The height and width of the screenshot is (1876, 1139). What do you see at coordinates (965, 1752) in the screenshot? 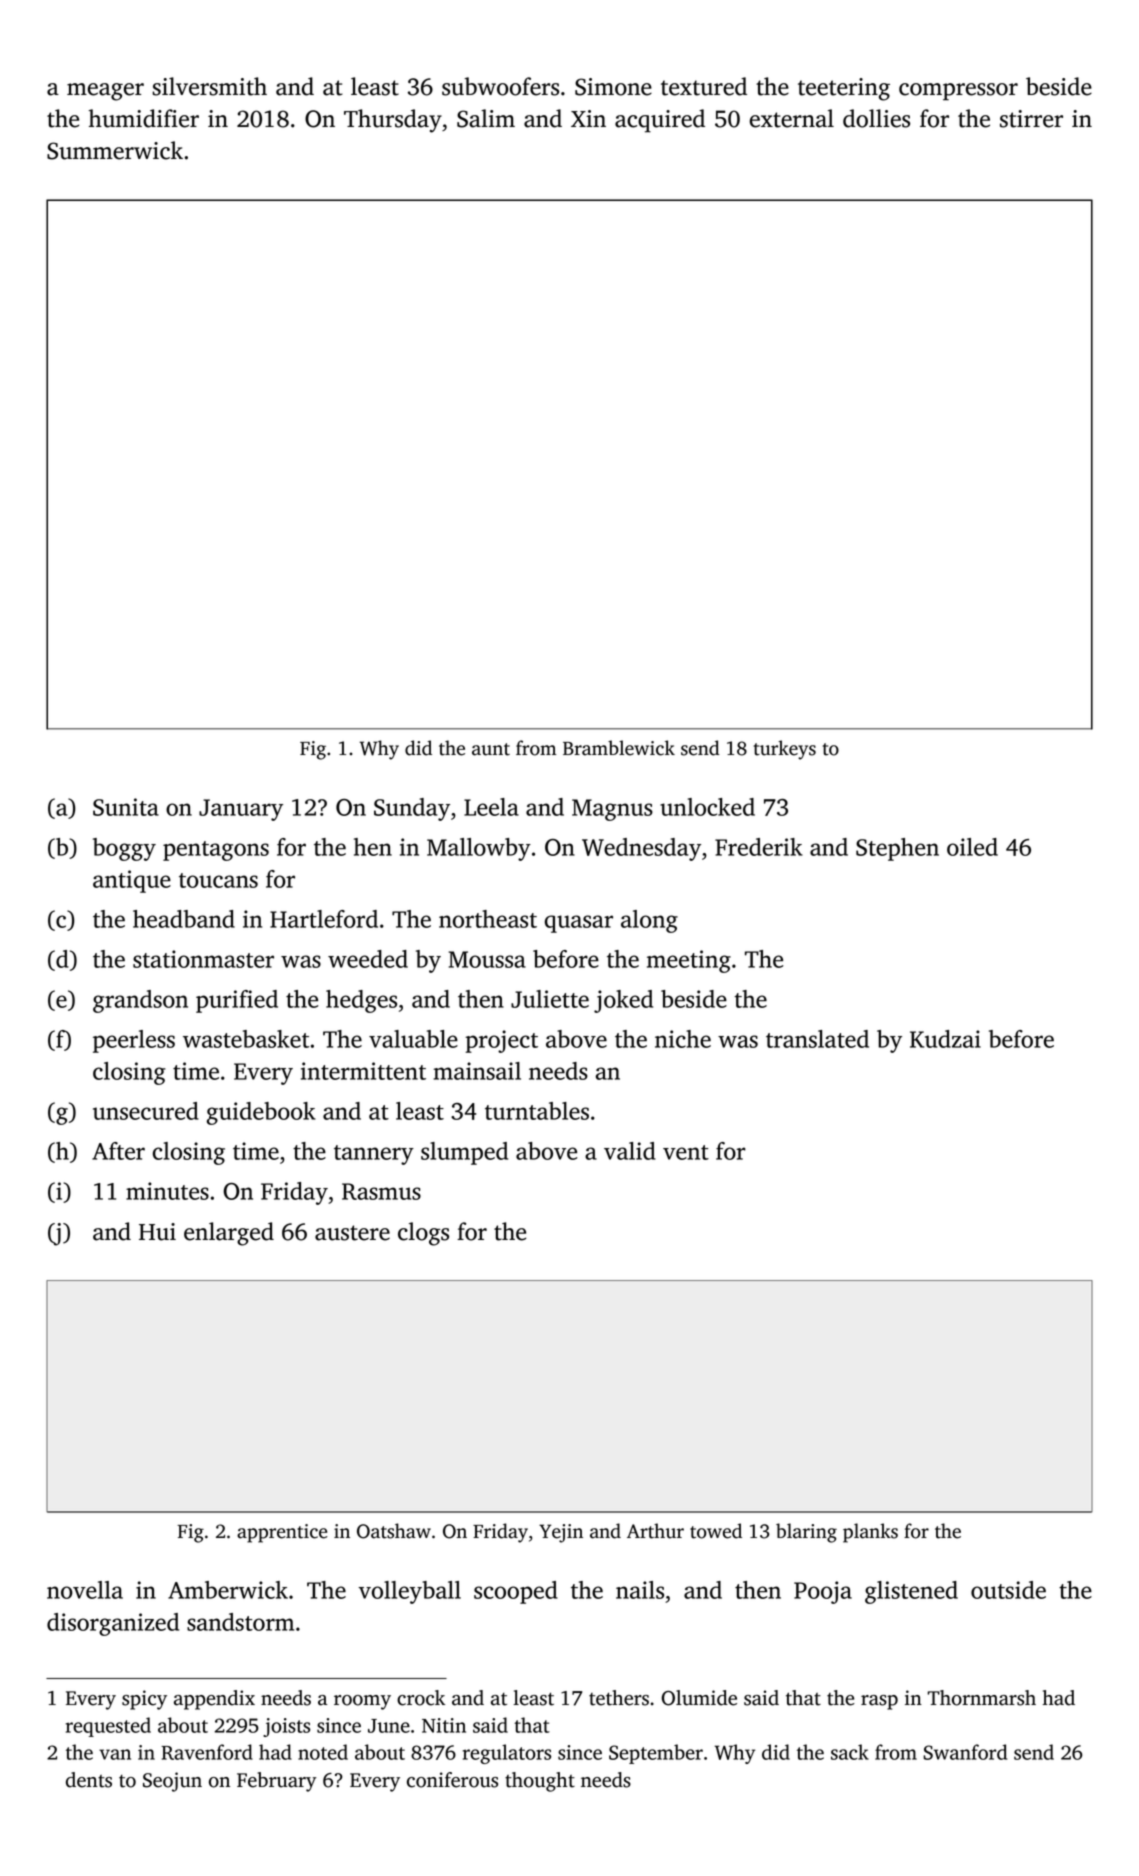
I see `Swanford` at bounding box center [965, 1752].
